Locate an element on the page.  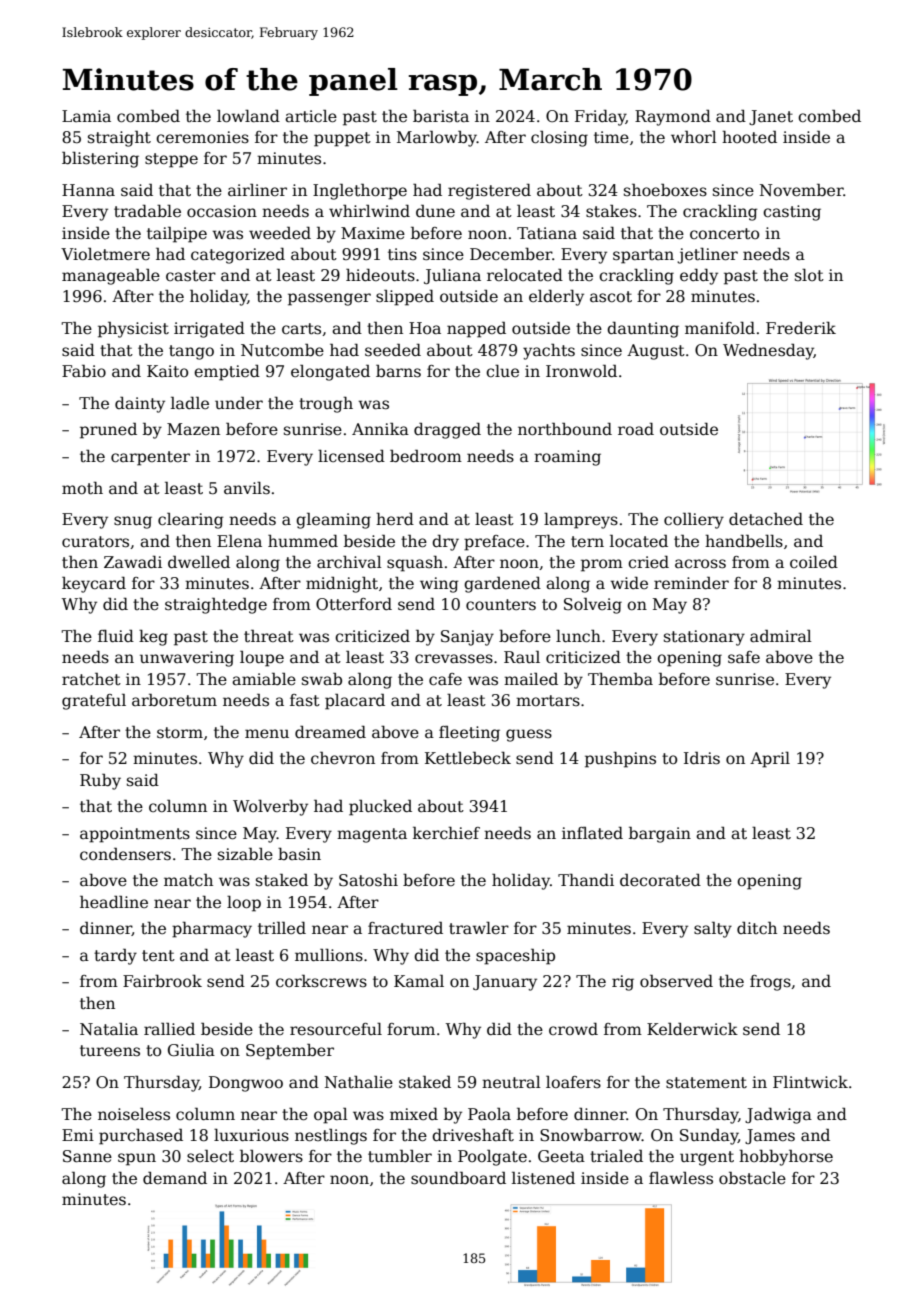
Raul is located at coordinates (522, 657).
